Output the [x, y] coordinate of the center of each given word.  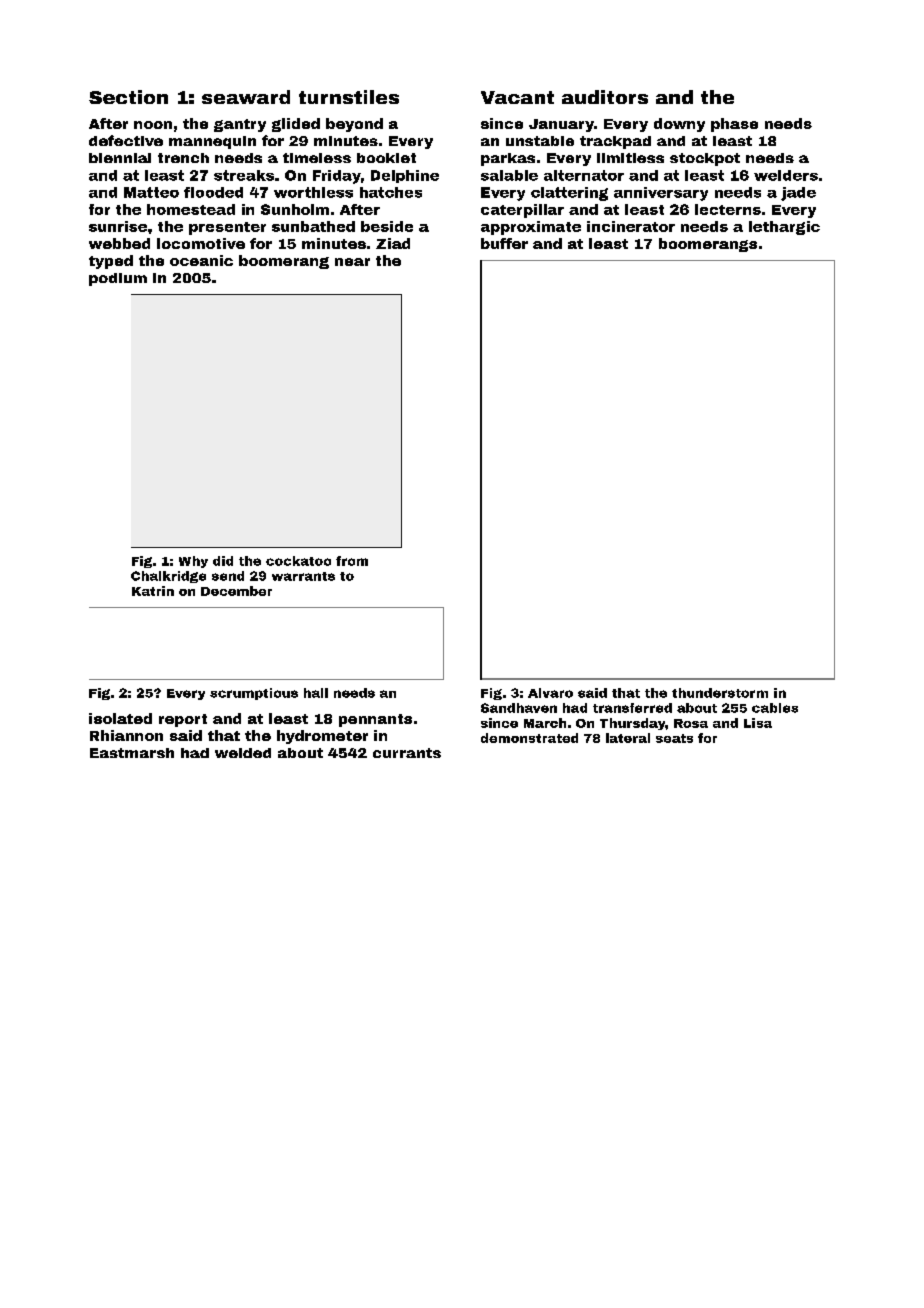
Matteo [151, 192]
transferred [632, 708]
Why [193, 562]
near [352, 262]
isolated [120, 718]
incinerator [631, 226]
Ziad [393, 243]
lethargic [784, 228]
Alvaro [550, 693]
